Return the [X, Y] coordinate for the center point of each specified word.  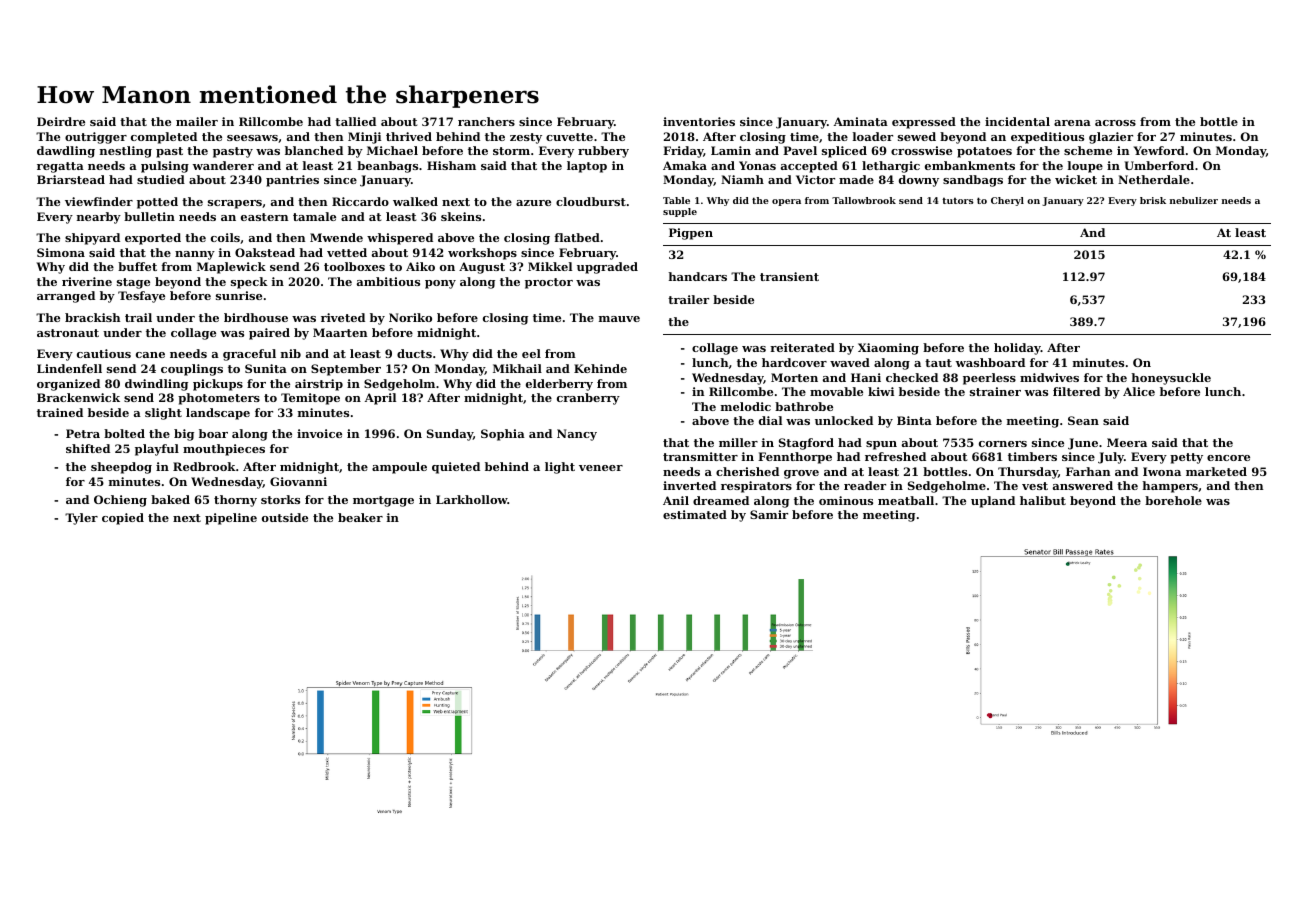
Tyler [81, 519]
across [1115, 123]
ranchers [486, 121]
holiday [1017, 349]
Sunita [266, 368]
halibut [1043, 500]
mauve [619, 319]
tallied [355, 121]
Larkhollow [472, 499]
